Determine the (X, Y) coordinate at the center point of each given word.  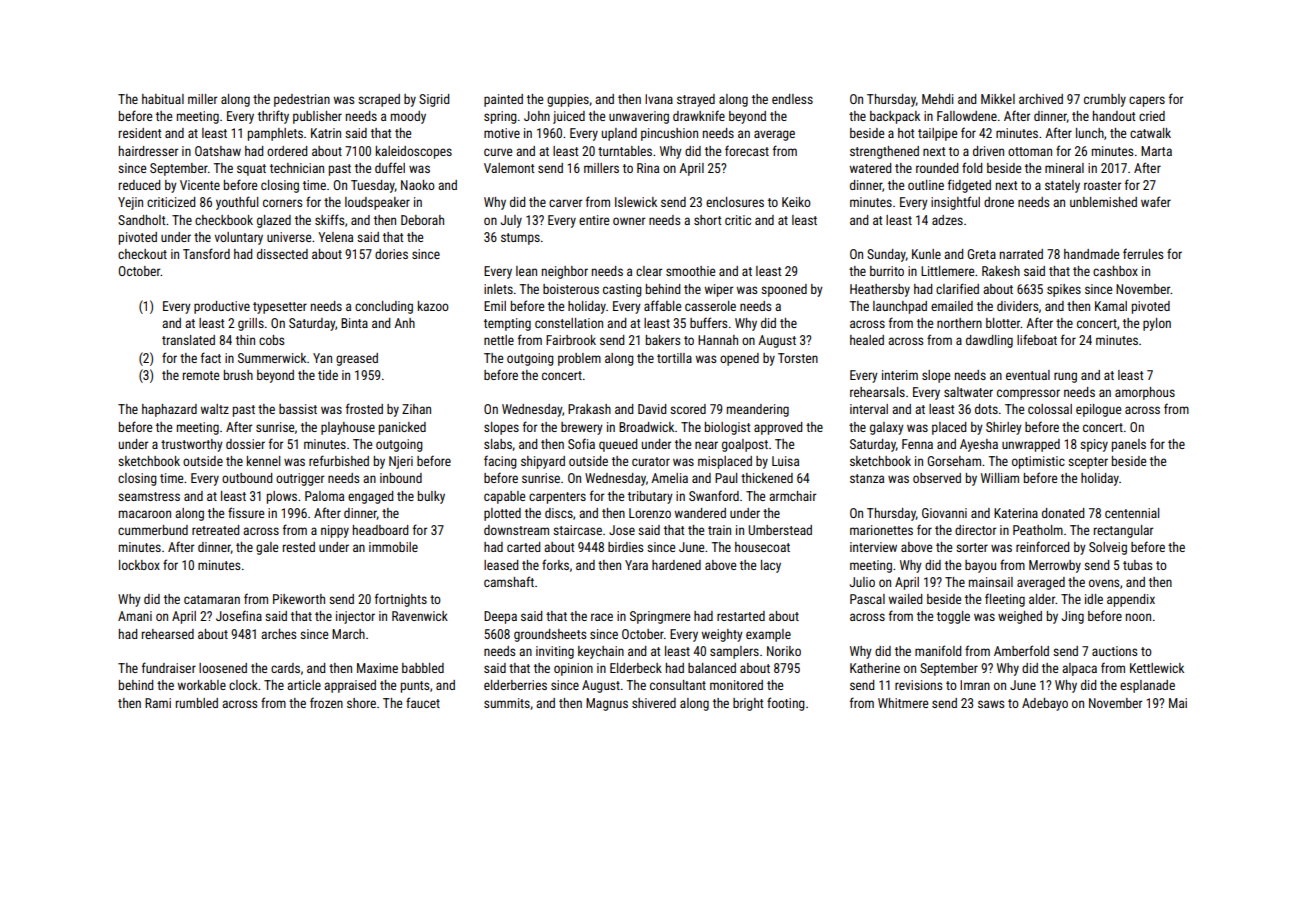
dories (391, 254)
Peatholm (1038, 530)
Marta (1156, 151)
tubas (1137, 565)
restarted (741, 616)
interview (873, 547)
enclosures (735, 202)
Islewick (636, 202)
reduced (139, 185)
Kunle (926, 254)
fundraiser (169, 667)
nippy (335, 531)
